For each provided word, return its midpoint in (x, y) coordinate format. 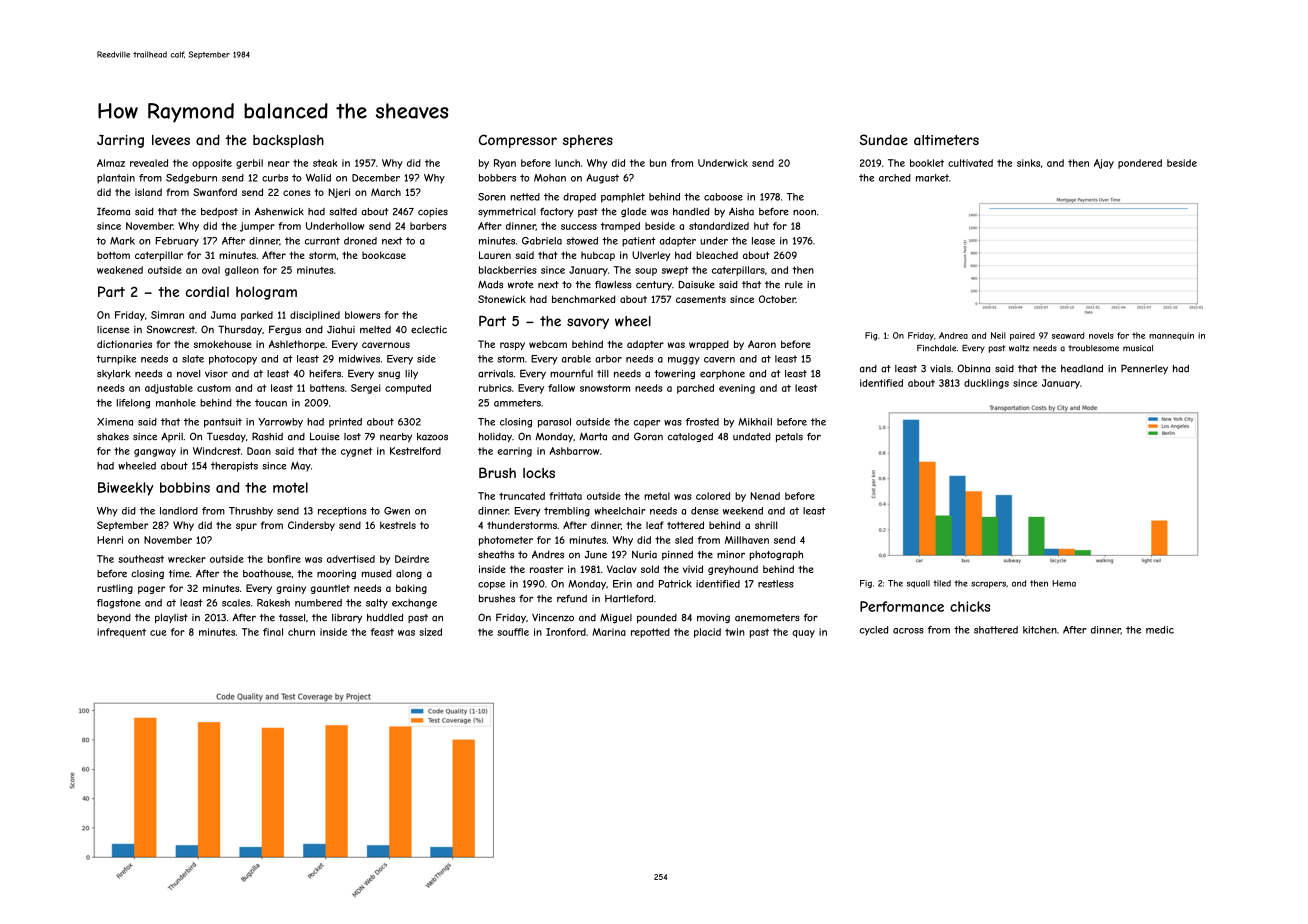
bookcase (384, 255)
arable (576, 359)
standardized (719, 226)
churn (301, 632)
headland (1082, 369)
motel (290, 487)
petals (789, 437)
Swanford (215, 192)
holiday (495, 437)
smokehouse (222, 344)
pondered (1140, 164)
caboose (723, 197)
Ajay (1104, 164)
